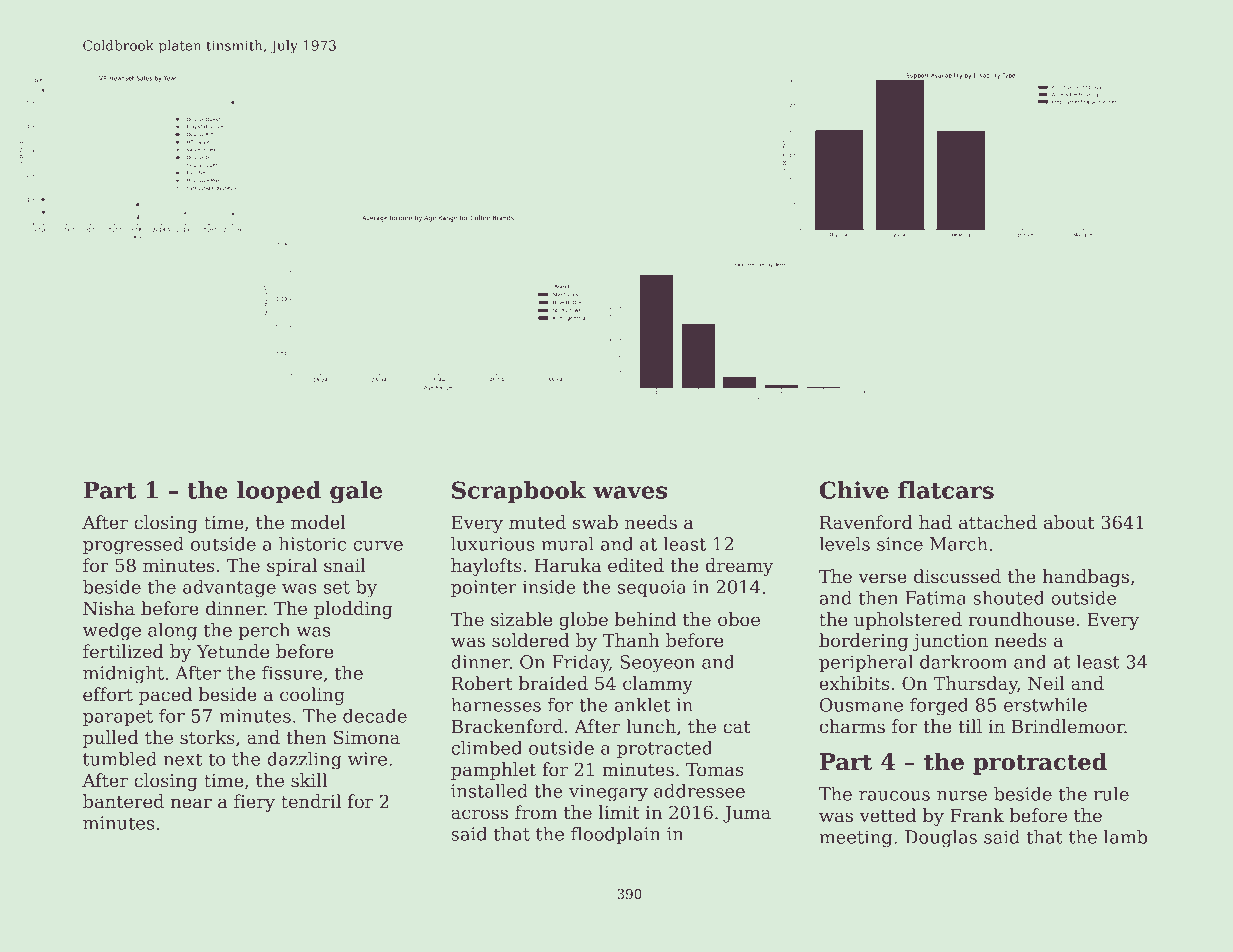 The height and width of the page is (952, 1233). I want to click on peripheral, so click(866, 663).
